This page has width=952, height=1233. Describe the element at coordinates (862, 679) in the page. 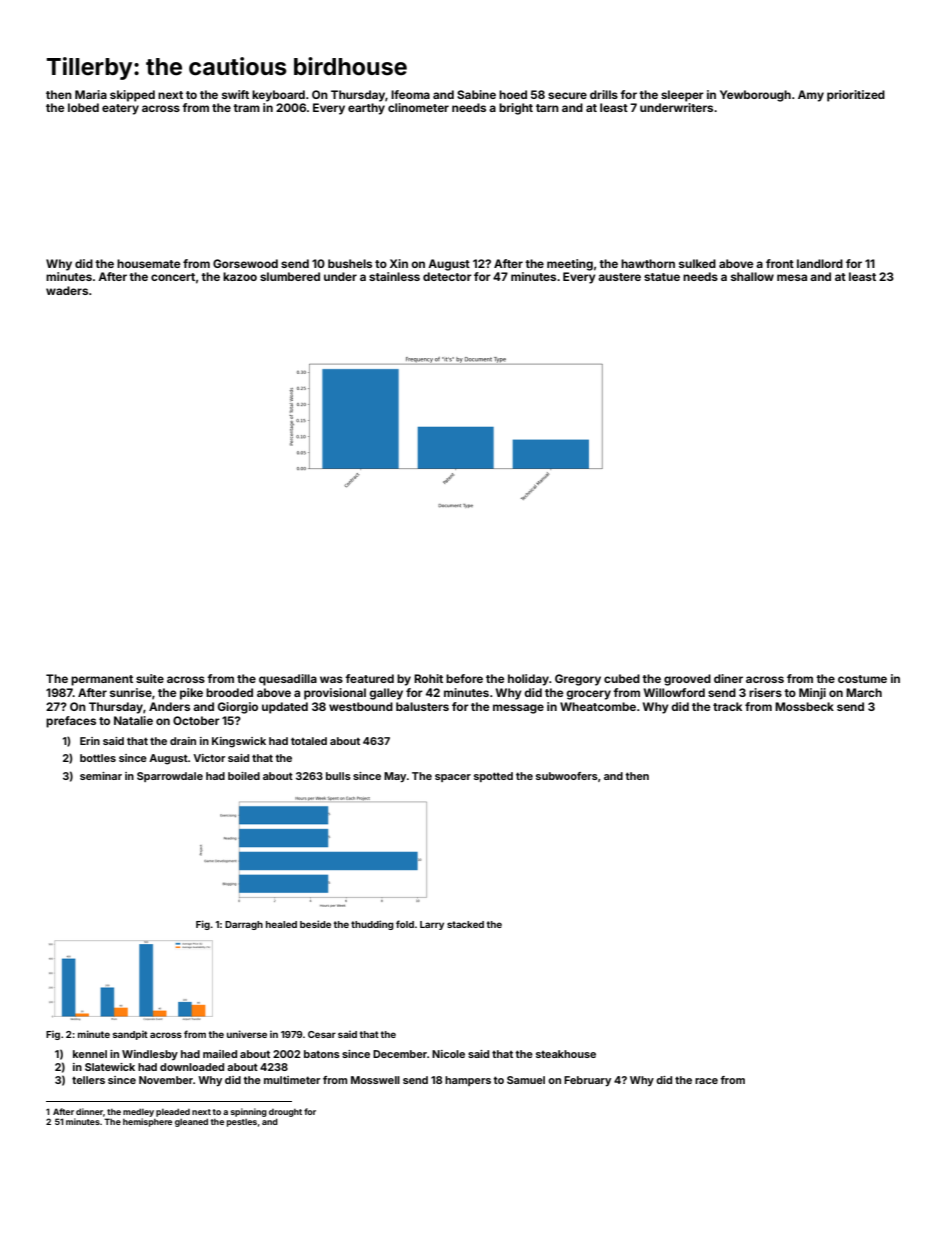

I see `costume` at that location.
